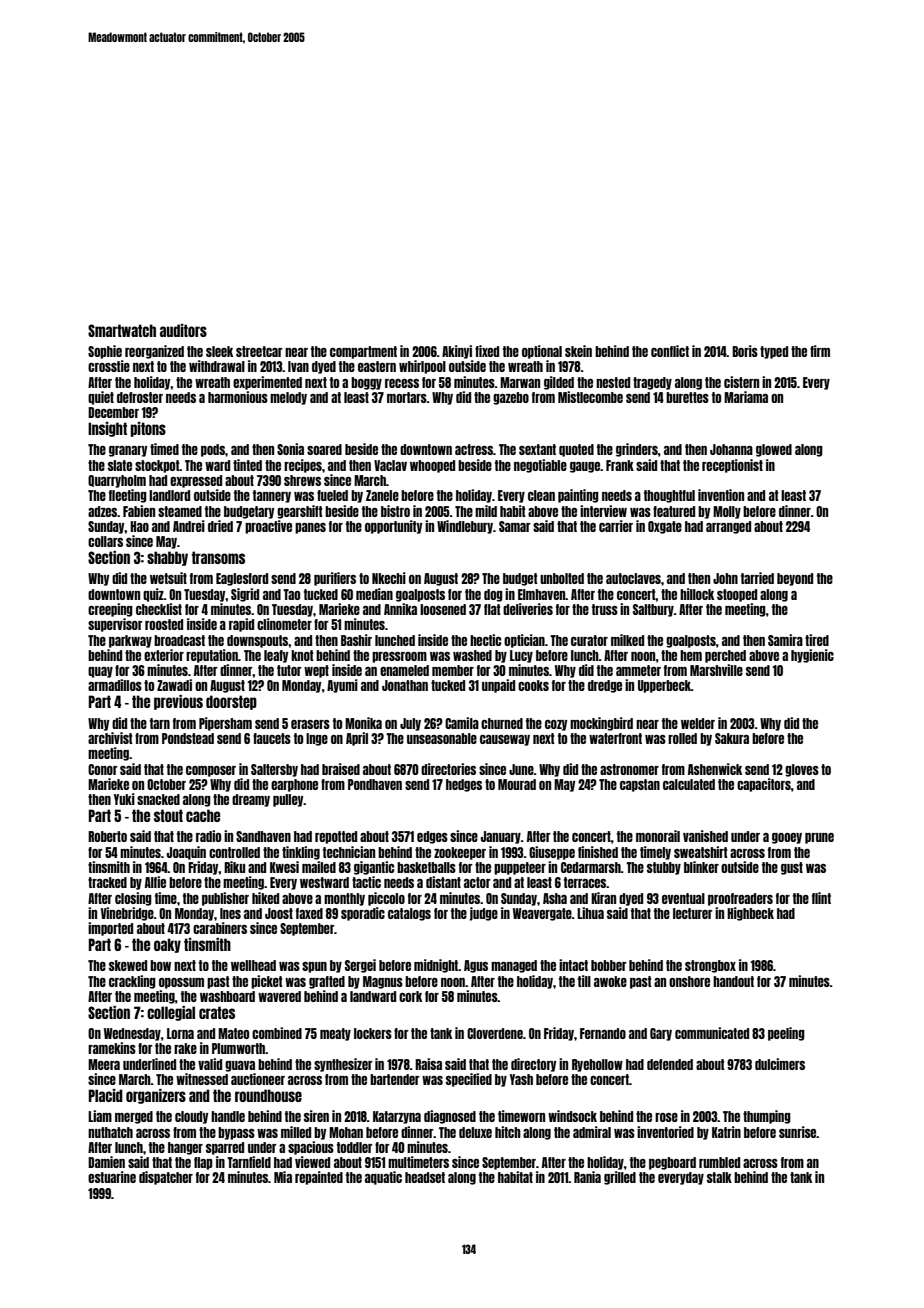 The width and height of the page is (924, 1308). I want to click on Mia, so click(283, 1177).
